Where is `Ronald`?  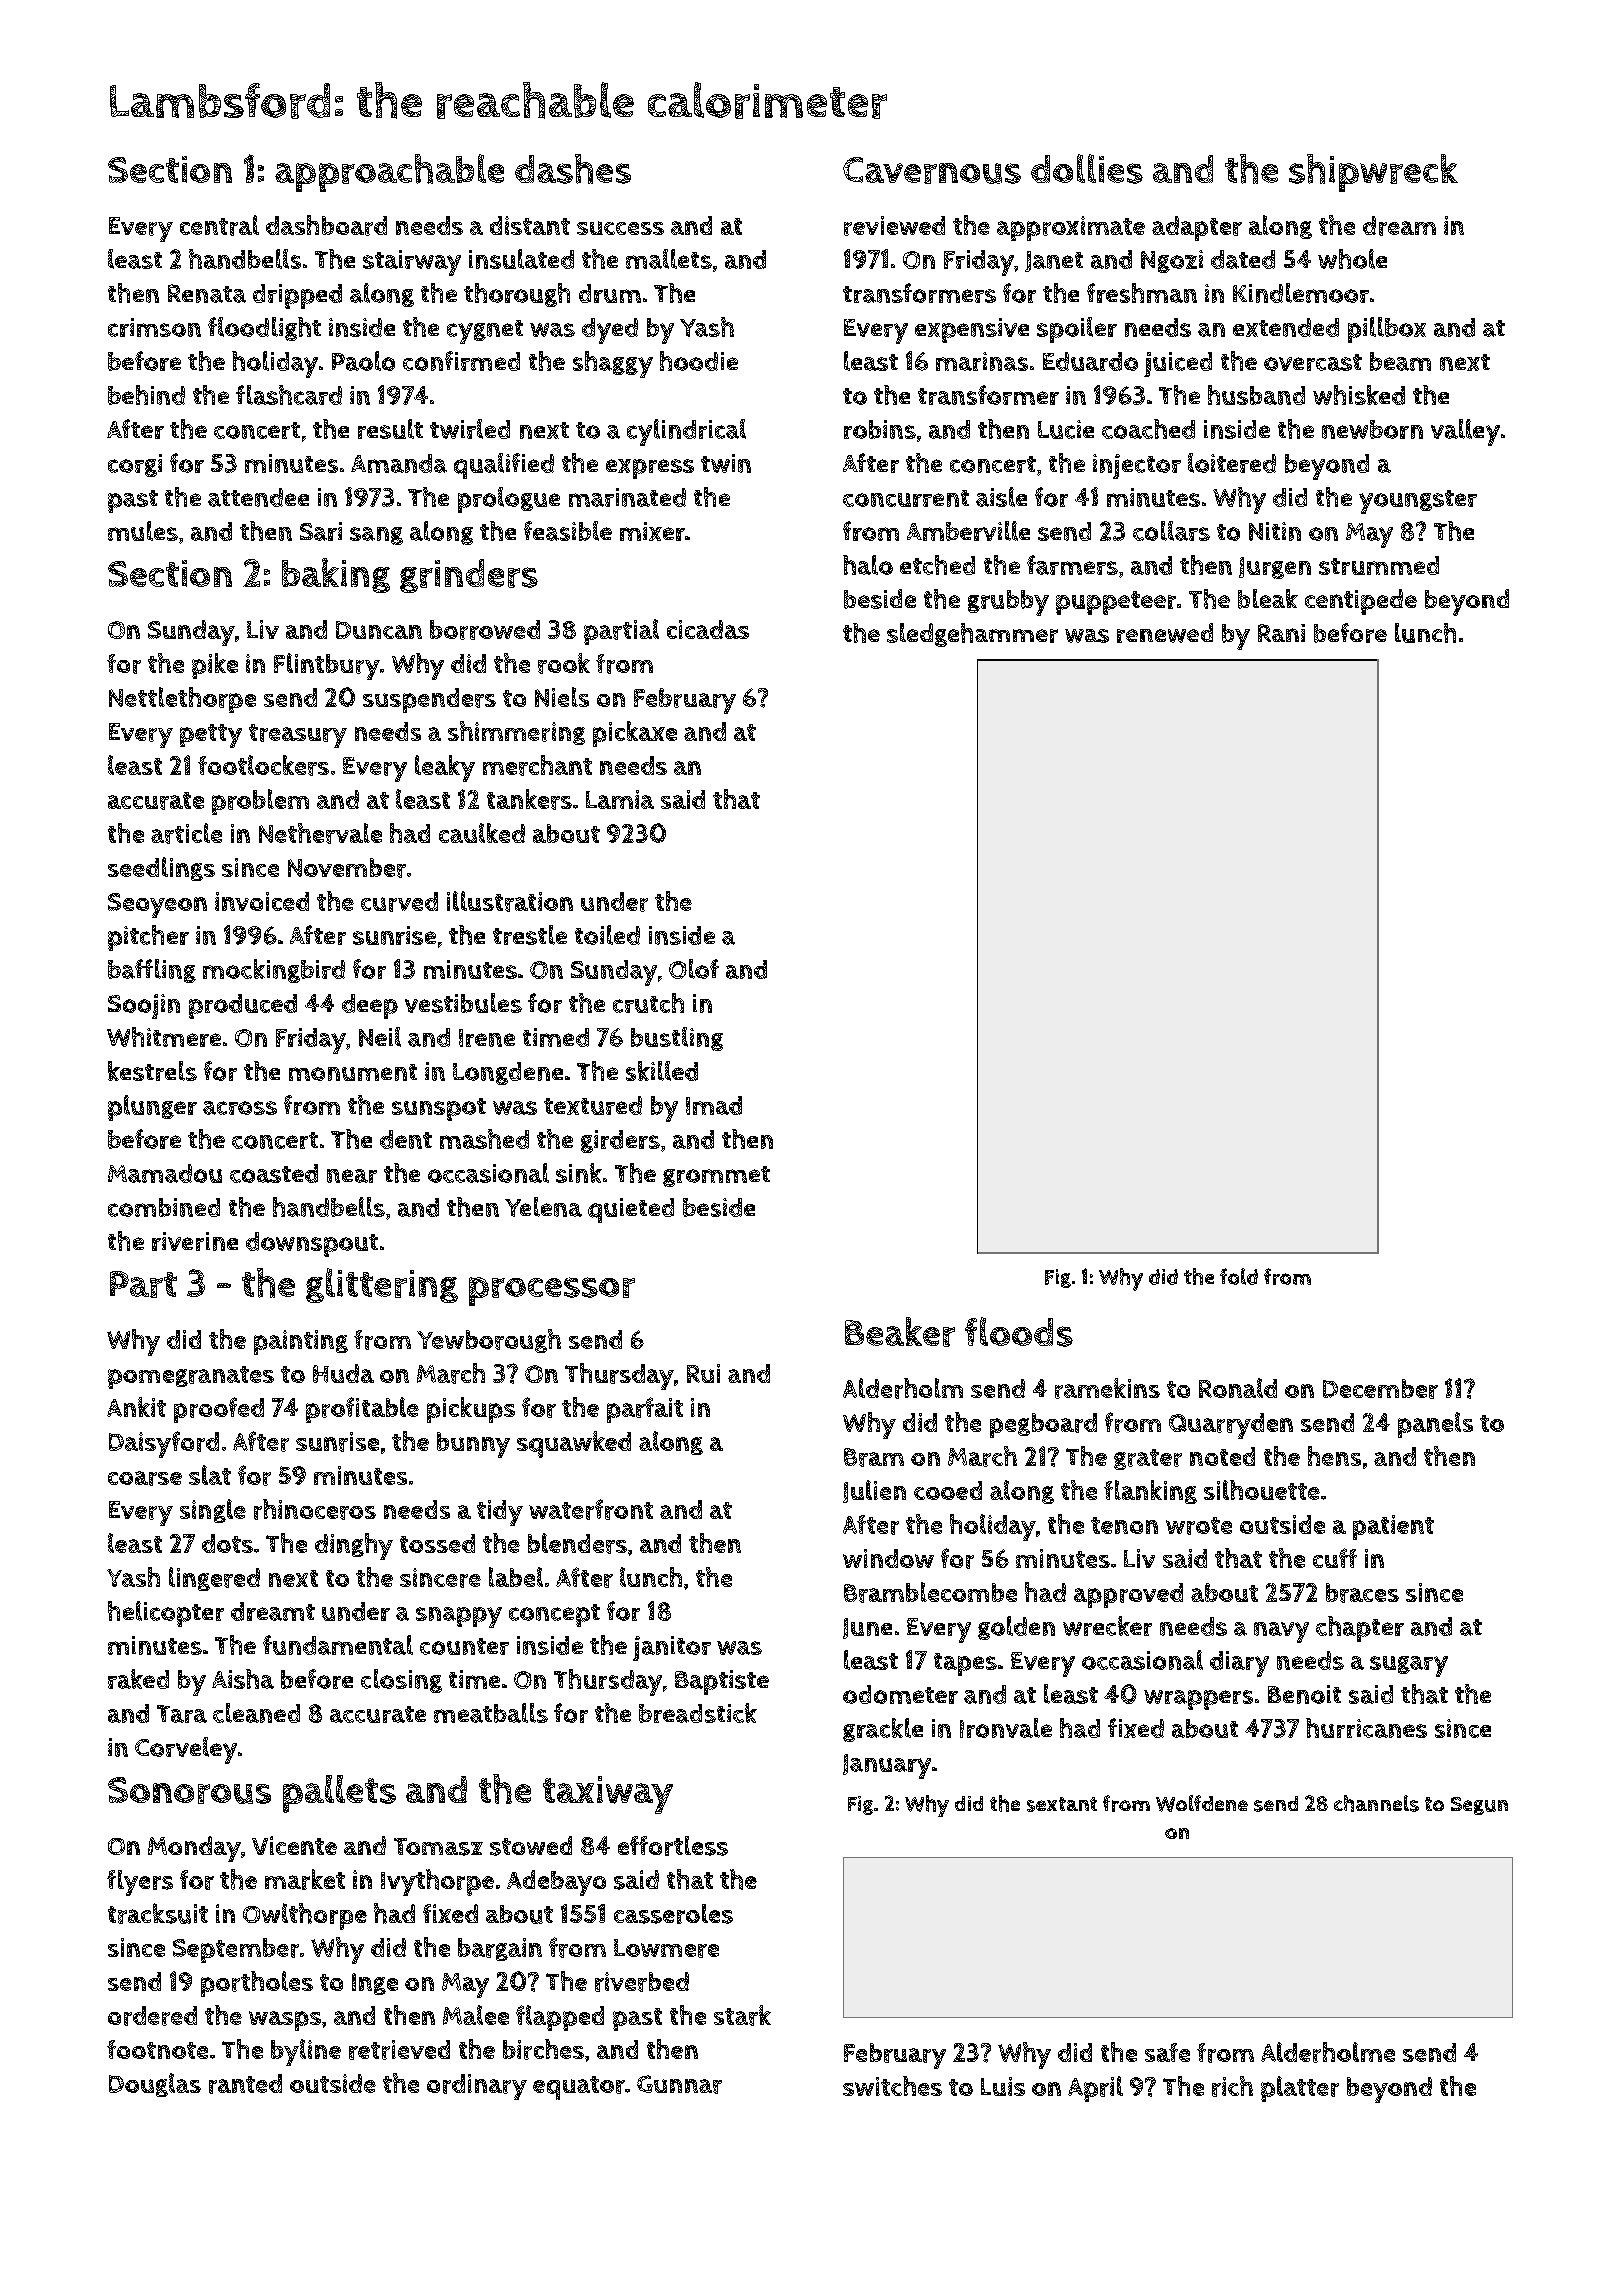 Ronald is located at coordinates (1238, 1388).
